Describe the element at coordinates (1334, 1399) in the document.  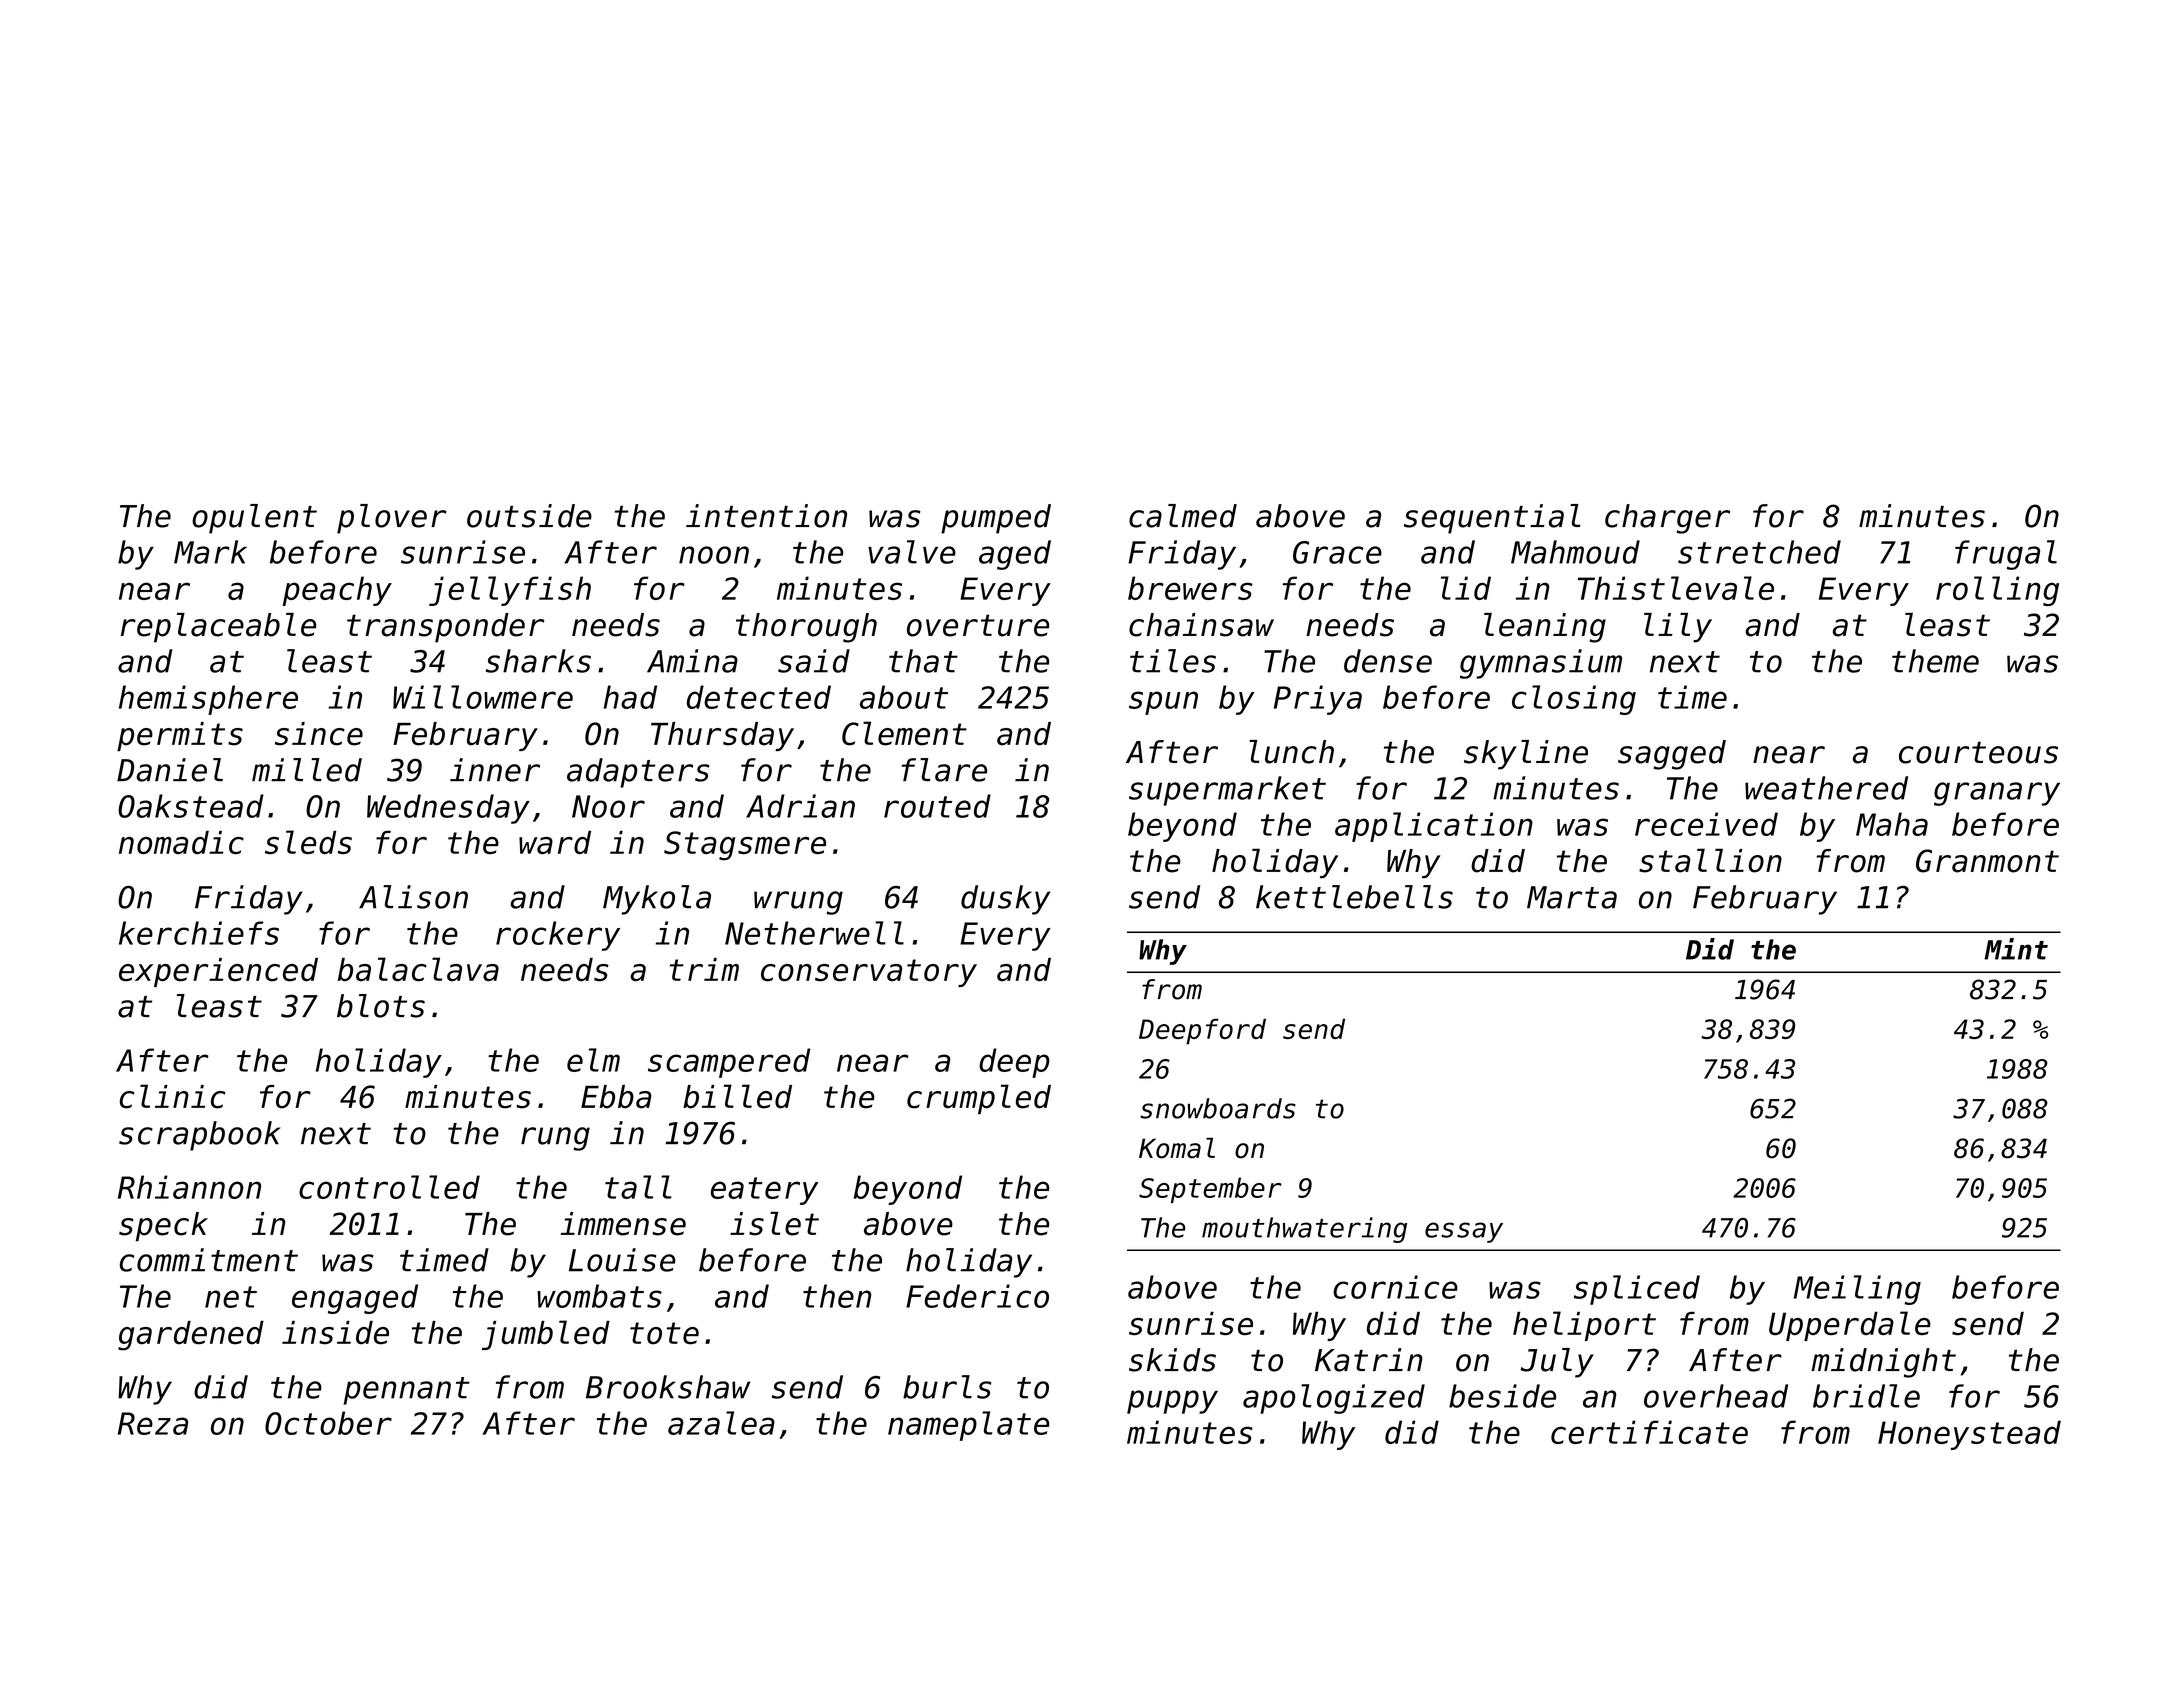
I see `apologized` at that location.
